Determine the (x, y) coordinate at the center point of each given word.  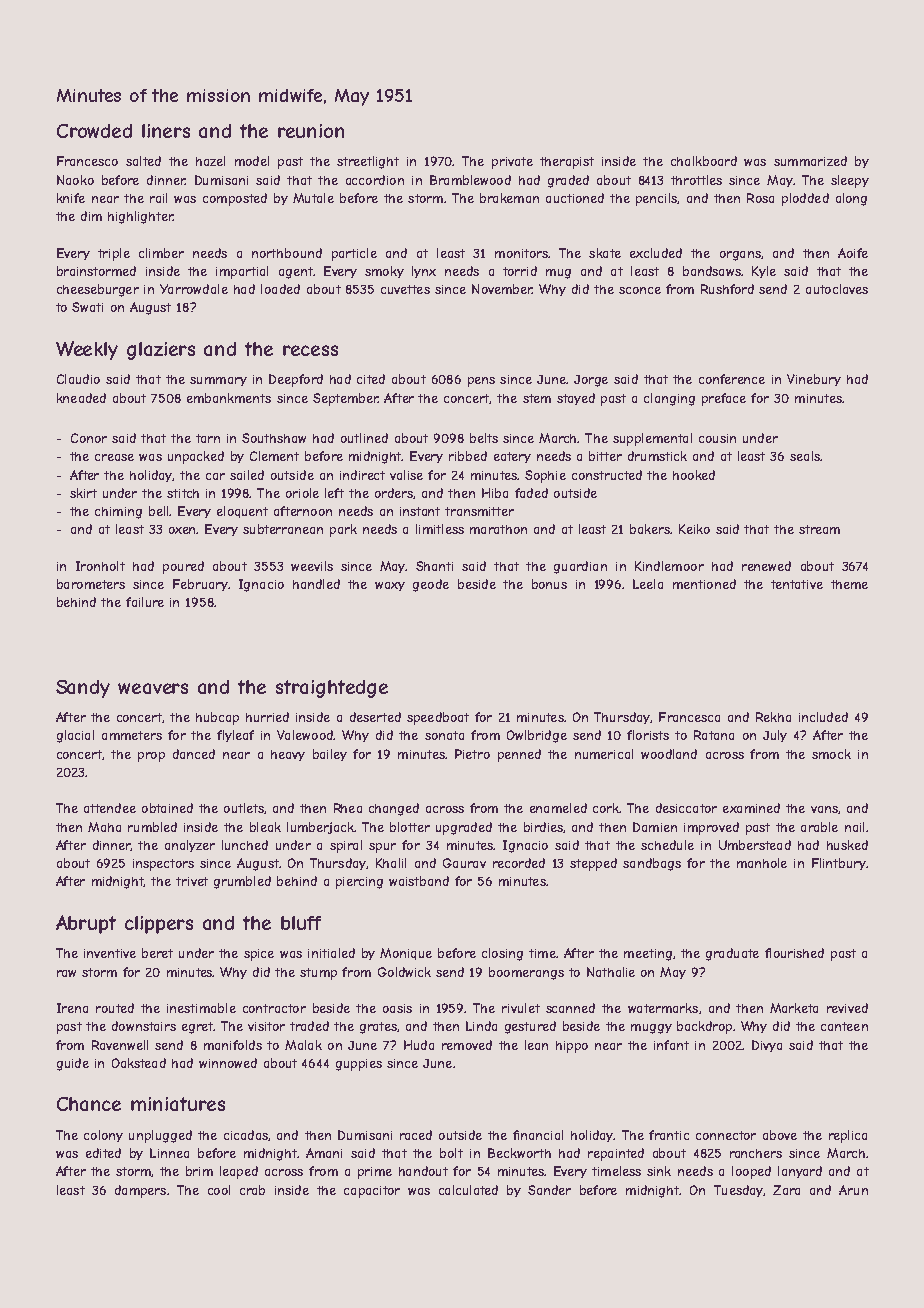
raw (66, 973)
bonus (549, 584)
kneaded (81, 398)
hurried (267, 717)
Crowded (94, 131)
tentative (797, 584)
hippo (572, 1047)
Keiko (694, 529)
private (512, 163)
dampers (140, 1191)
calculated (468, 1190)
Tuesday (738, 1191)
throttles (696, 180)
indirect (362, 475)
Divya (767, 1046)
